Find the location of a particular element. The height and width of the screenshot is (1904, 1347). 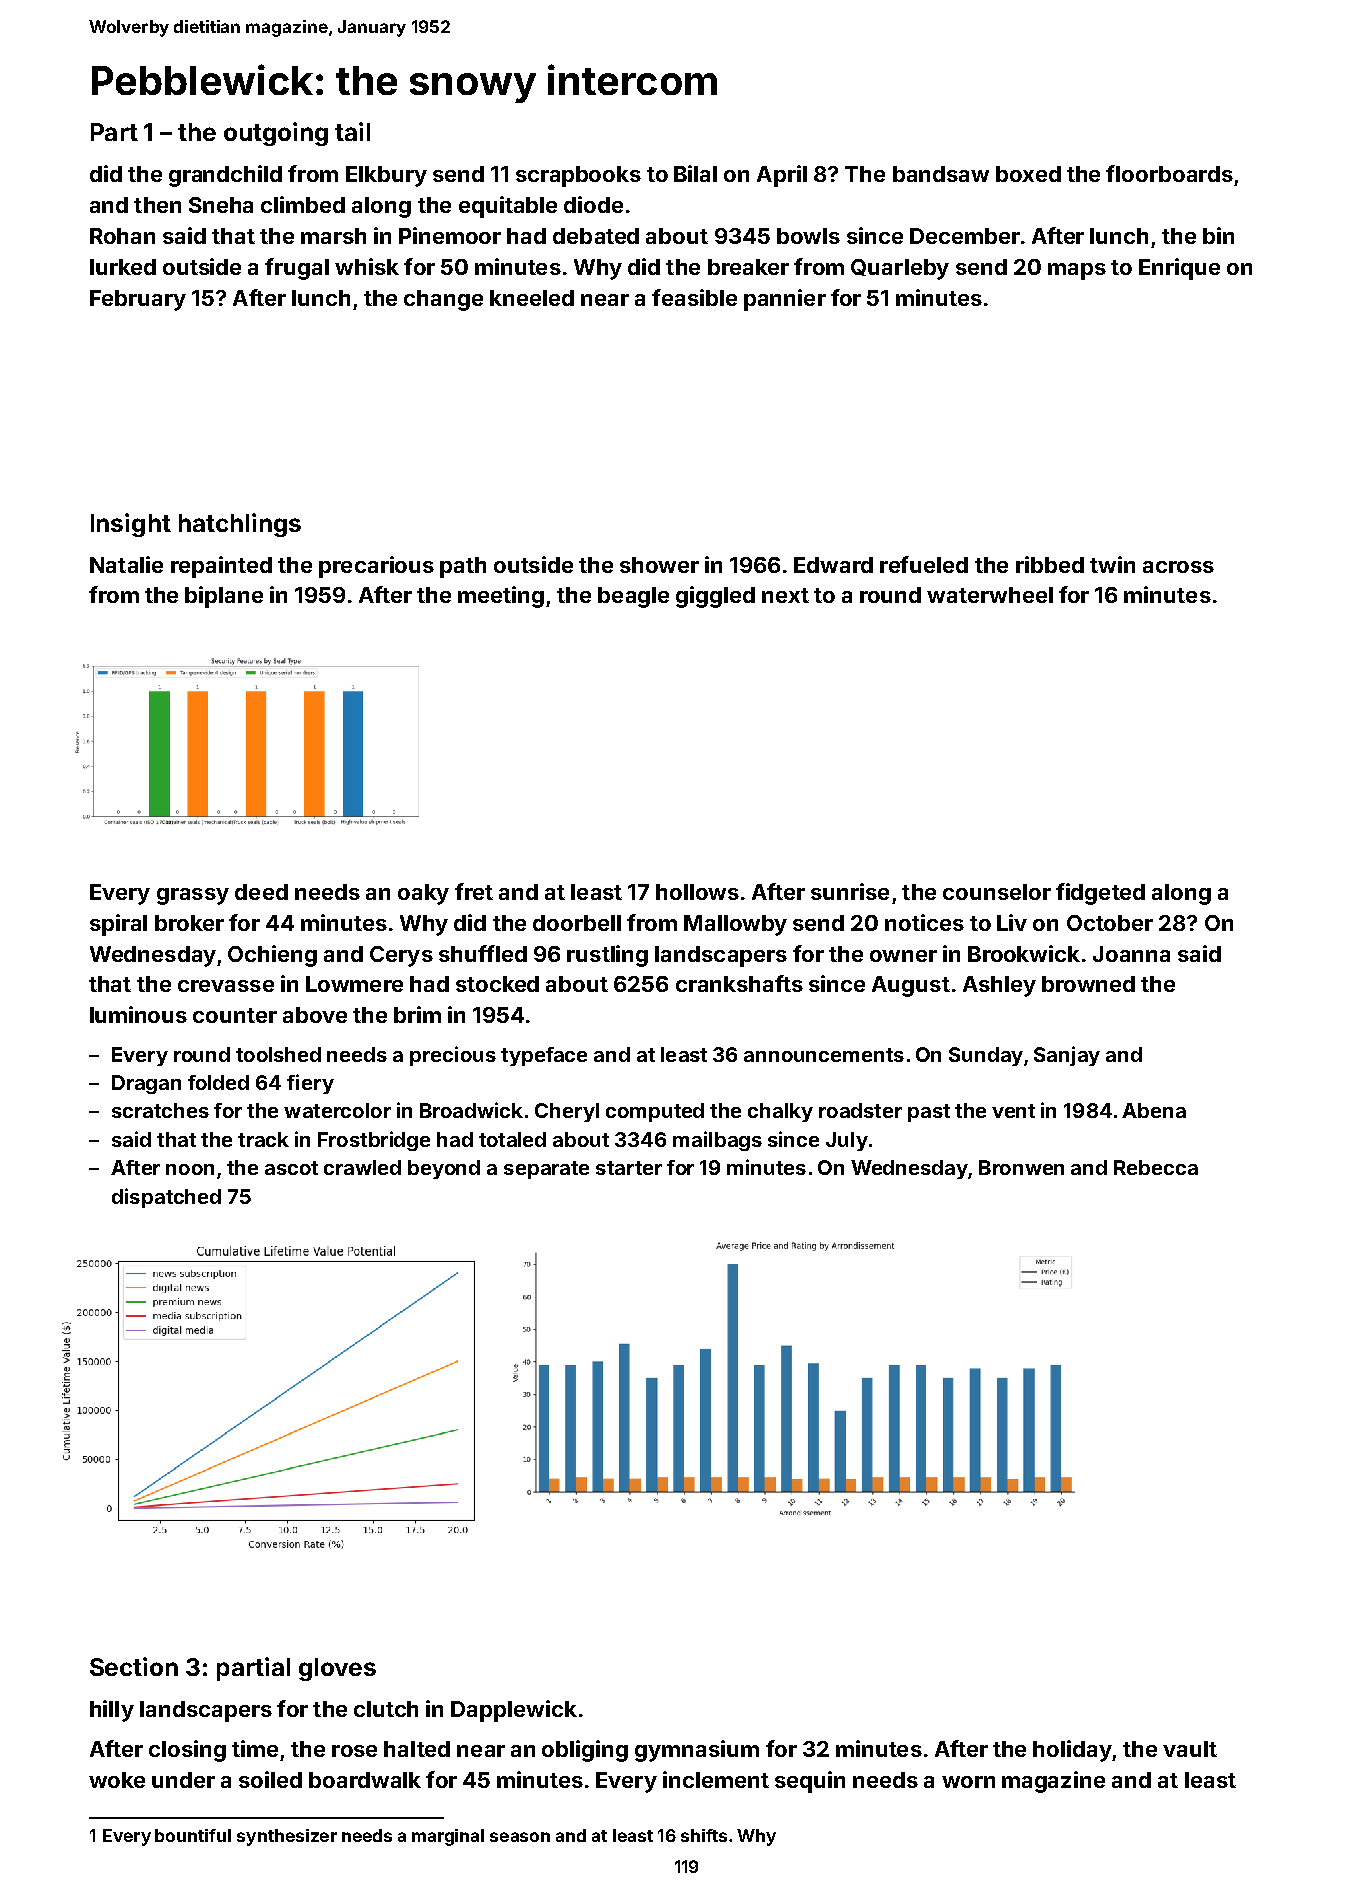

luminous is located at coordinates (138, 1014).
